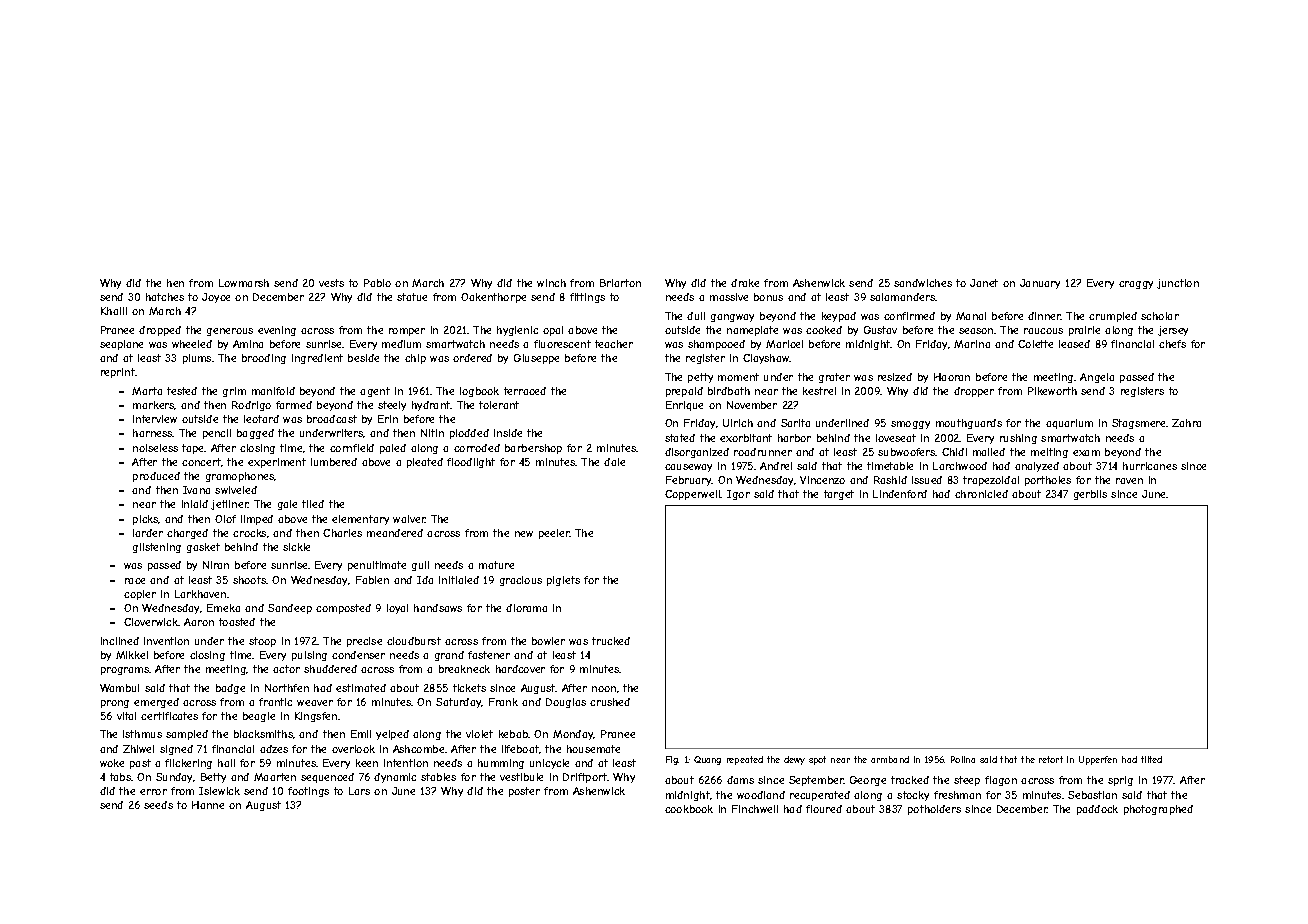 Image resolution: width=1308 pixels, height=924 pixels. What do you see at coordinates (819, 391) in the screenshot?
I see `kestrel` at bounding box center [819, 391].
